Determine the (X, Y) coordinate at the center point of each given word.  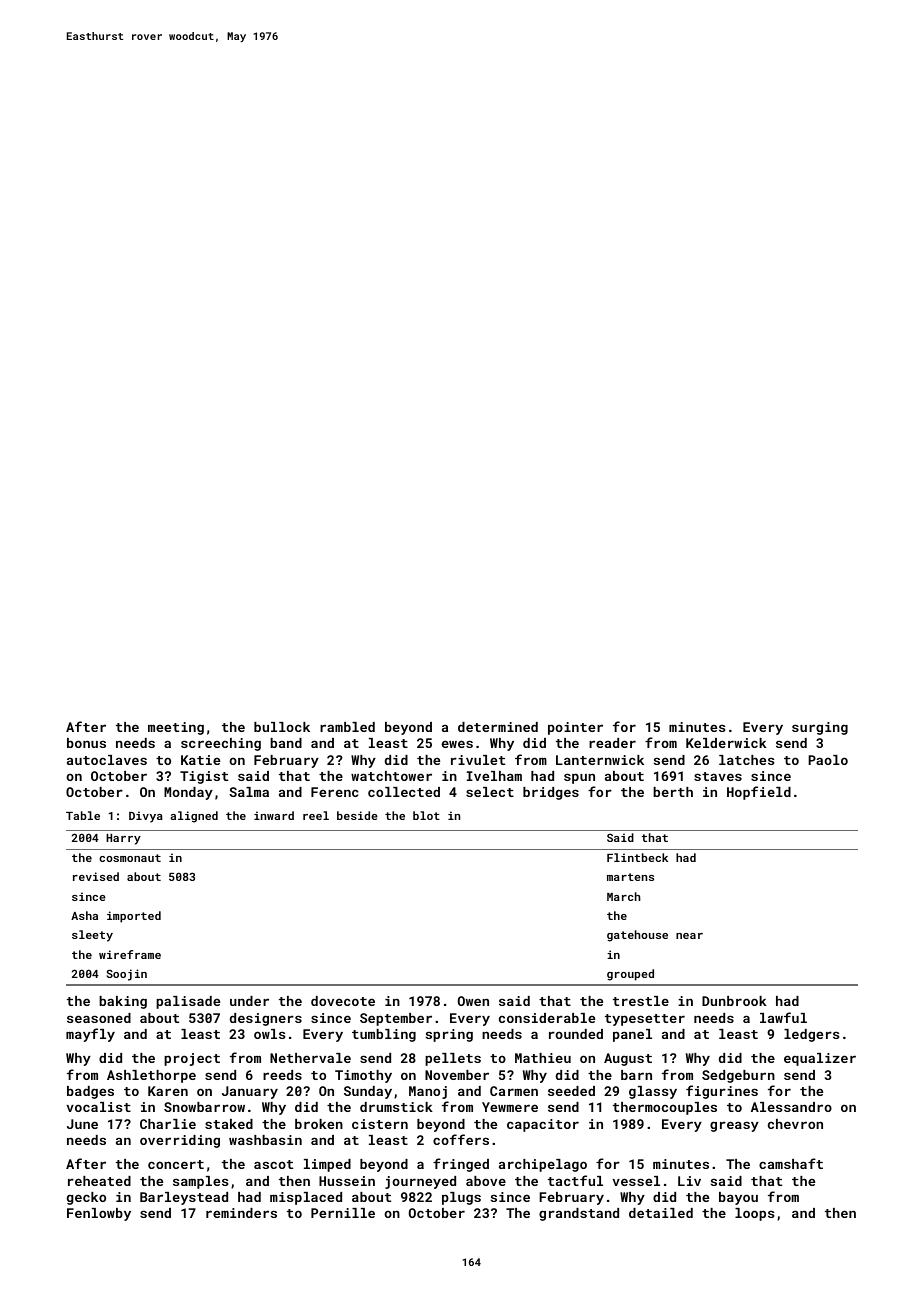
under (249, 1001)
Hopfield (759, 793)
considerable (547, 1018)
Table (83, 815)
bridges (551, 793)
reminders (241, 1213)
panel (632, 1035)
